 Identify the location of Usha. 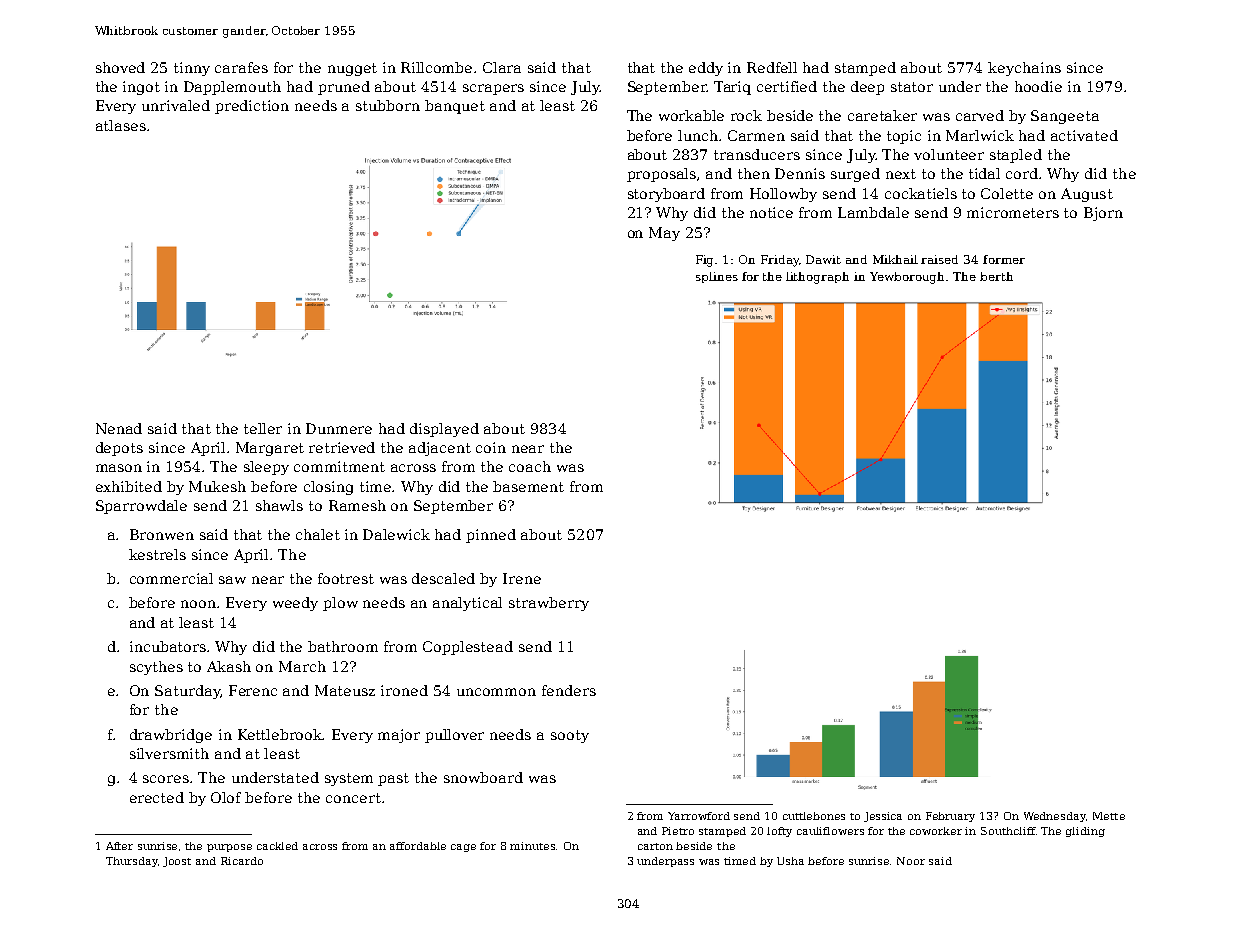
(790, 861).
